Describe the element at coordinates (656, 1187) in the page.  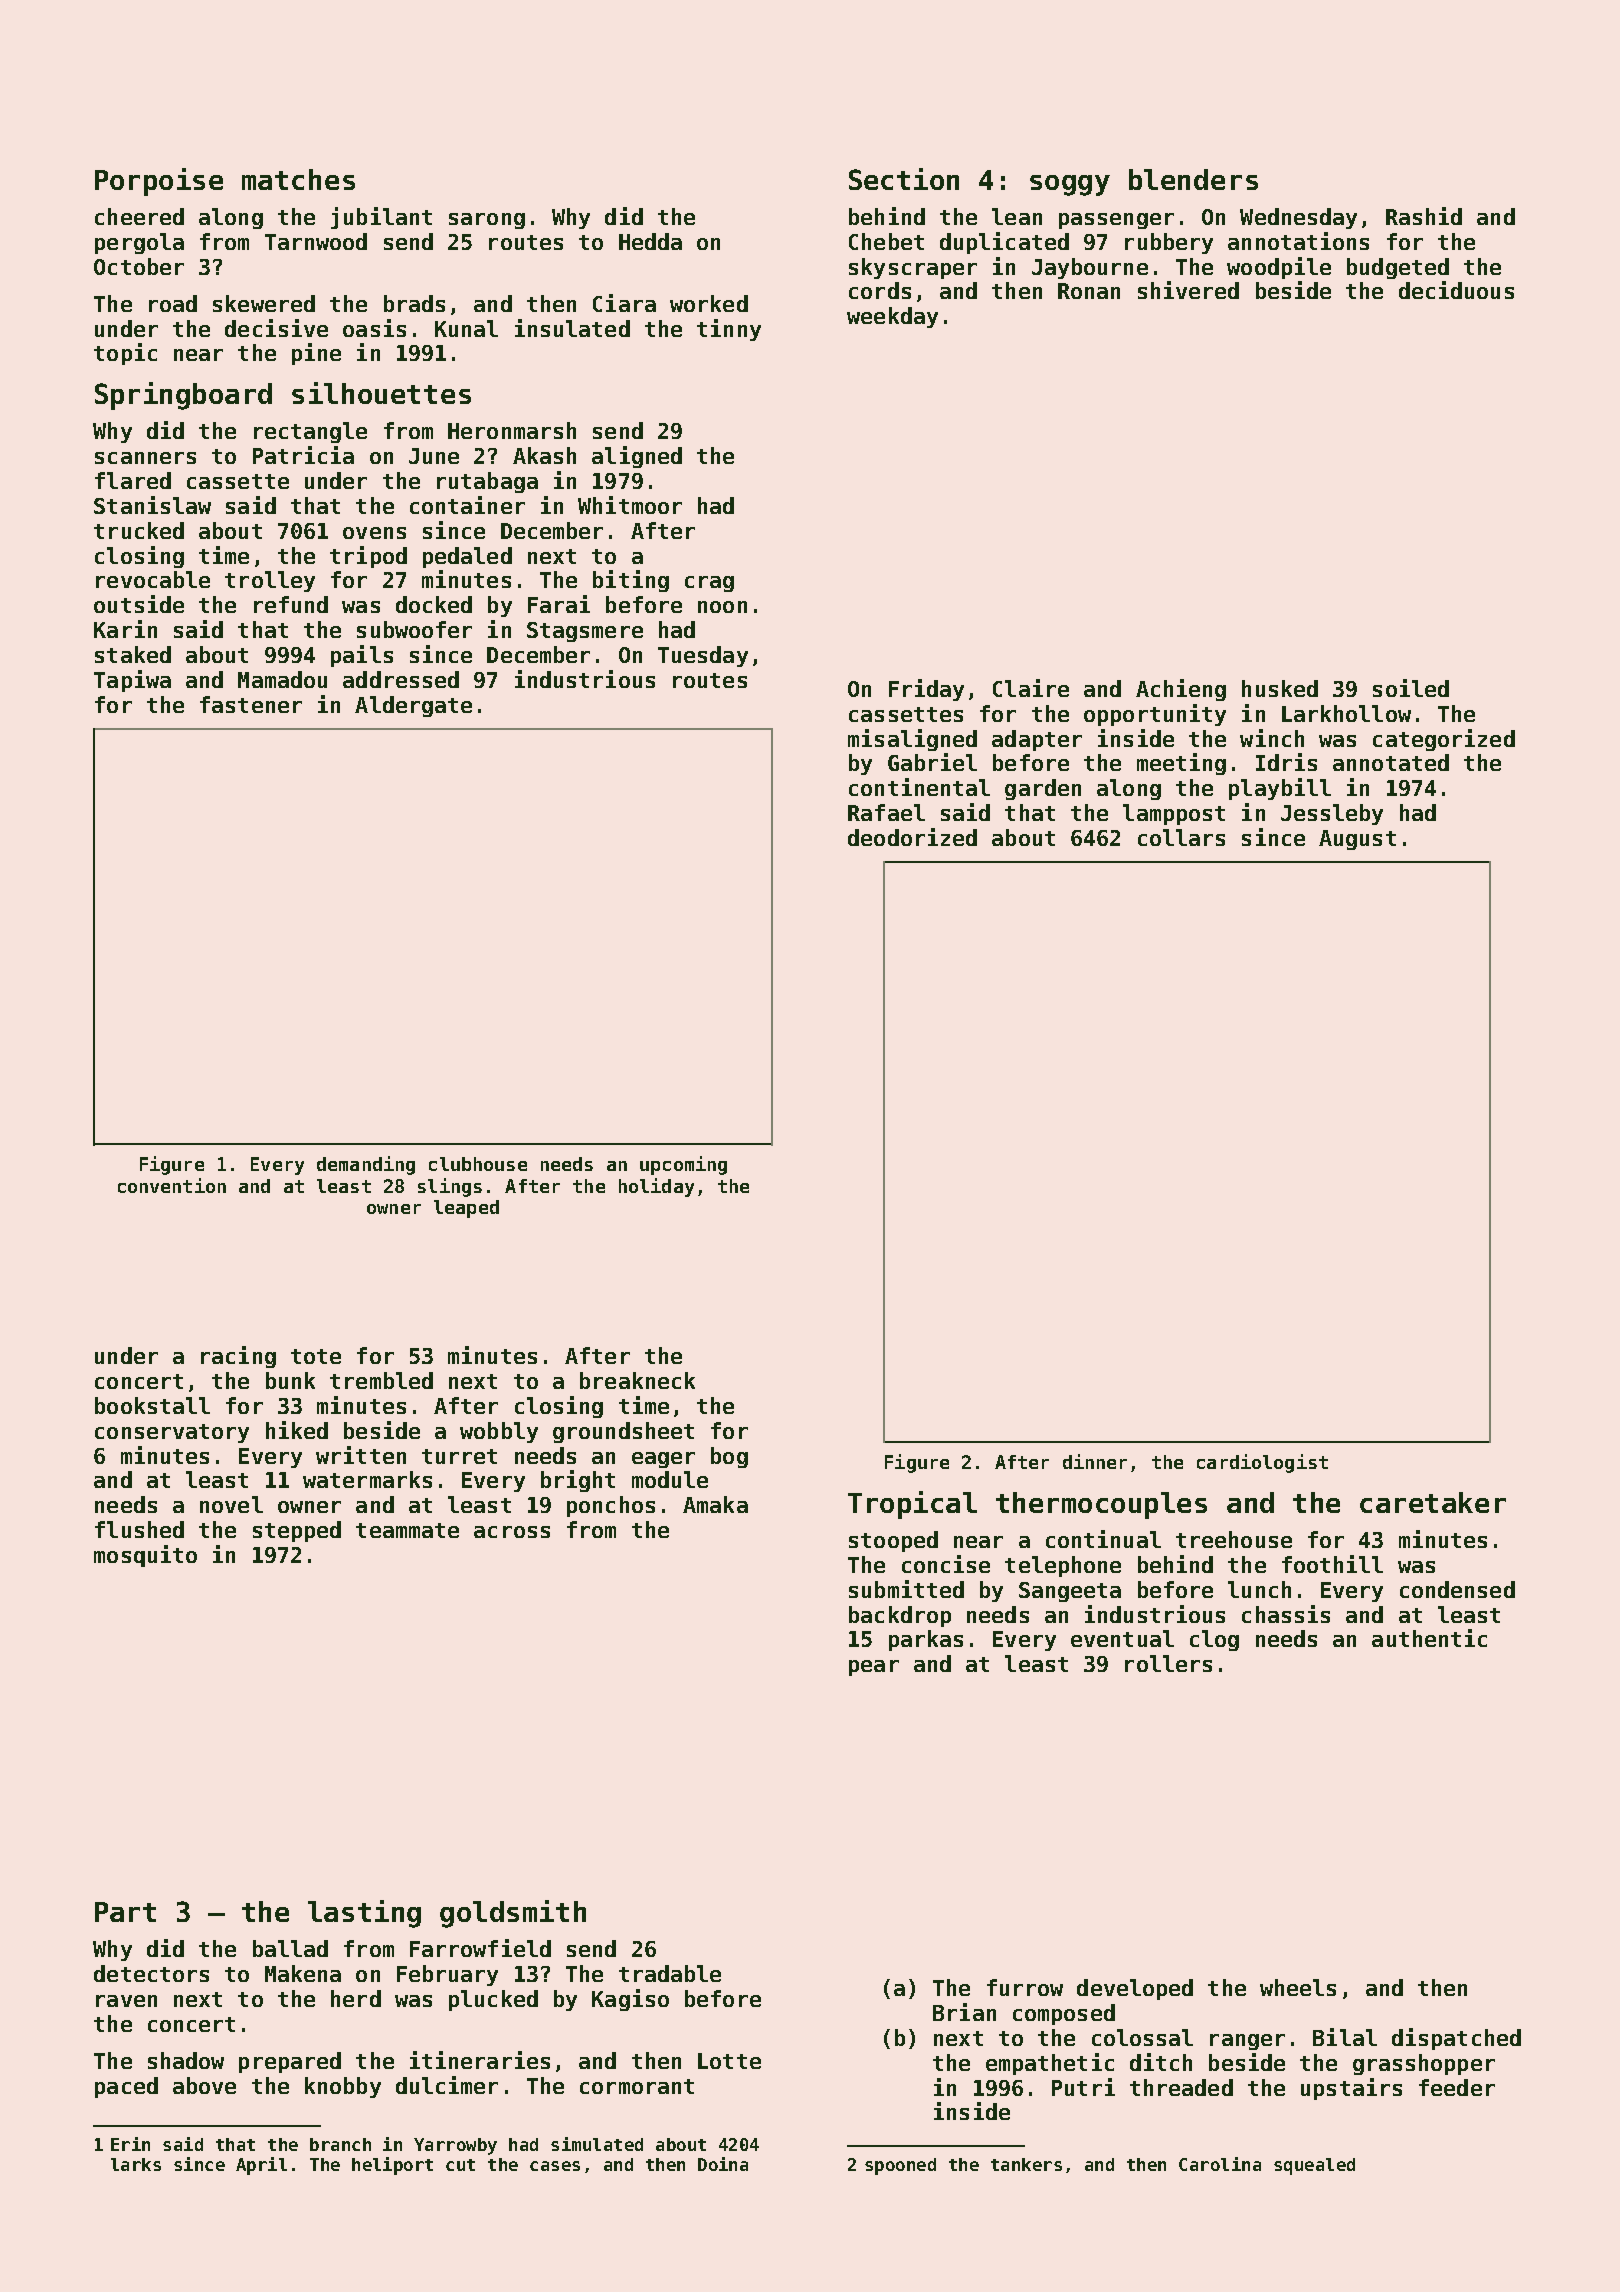
I see `holiday` at that location.
